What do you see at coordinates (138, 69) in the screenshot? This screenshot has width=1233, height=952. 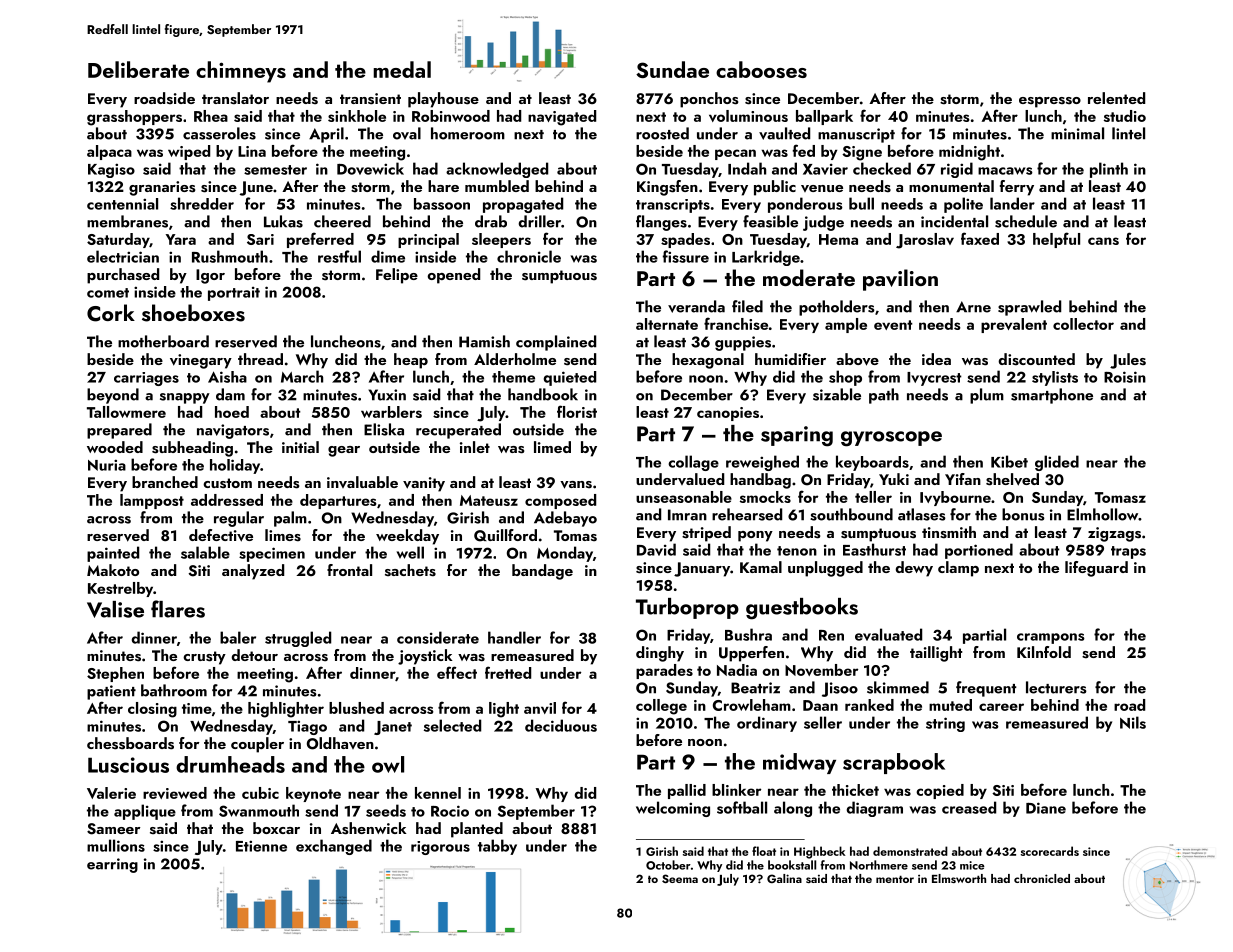 I see `Deliberate` at bounding box center [138, 69].
